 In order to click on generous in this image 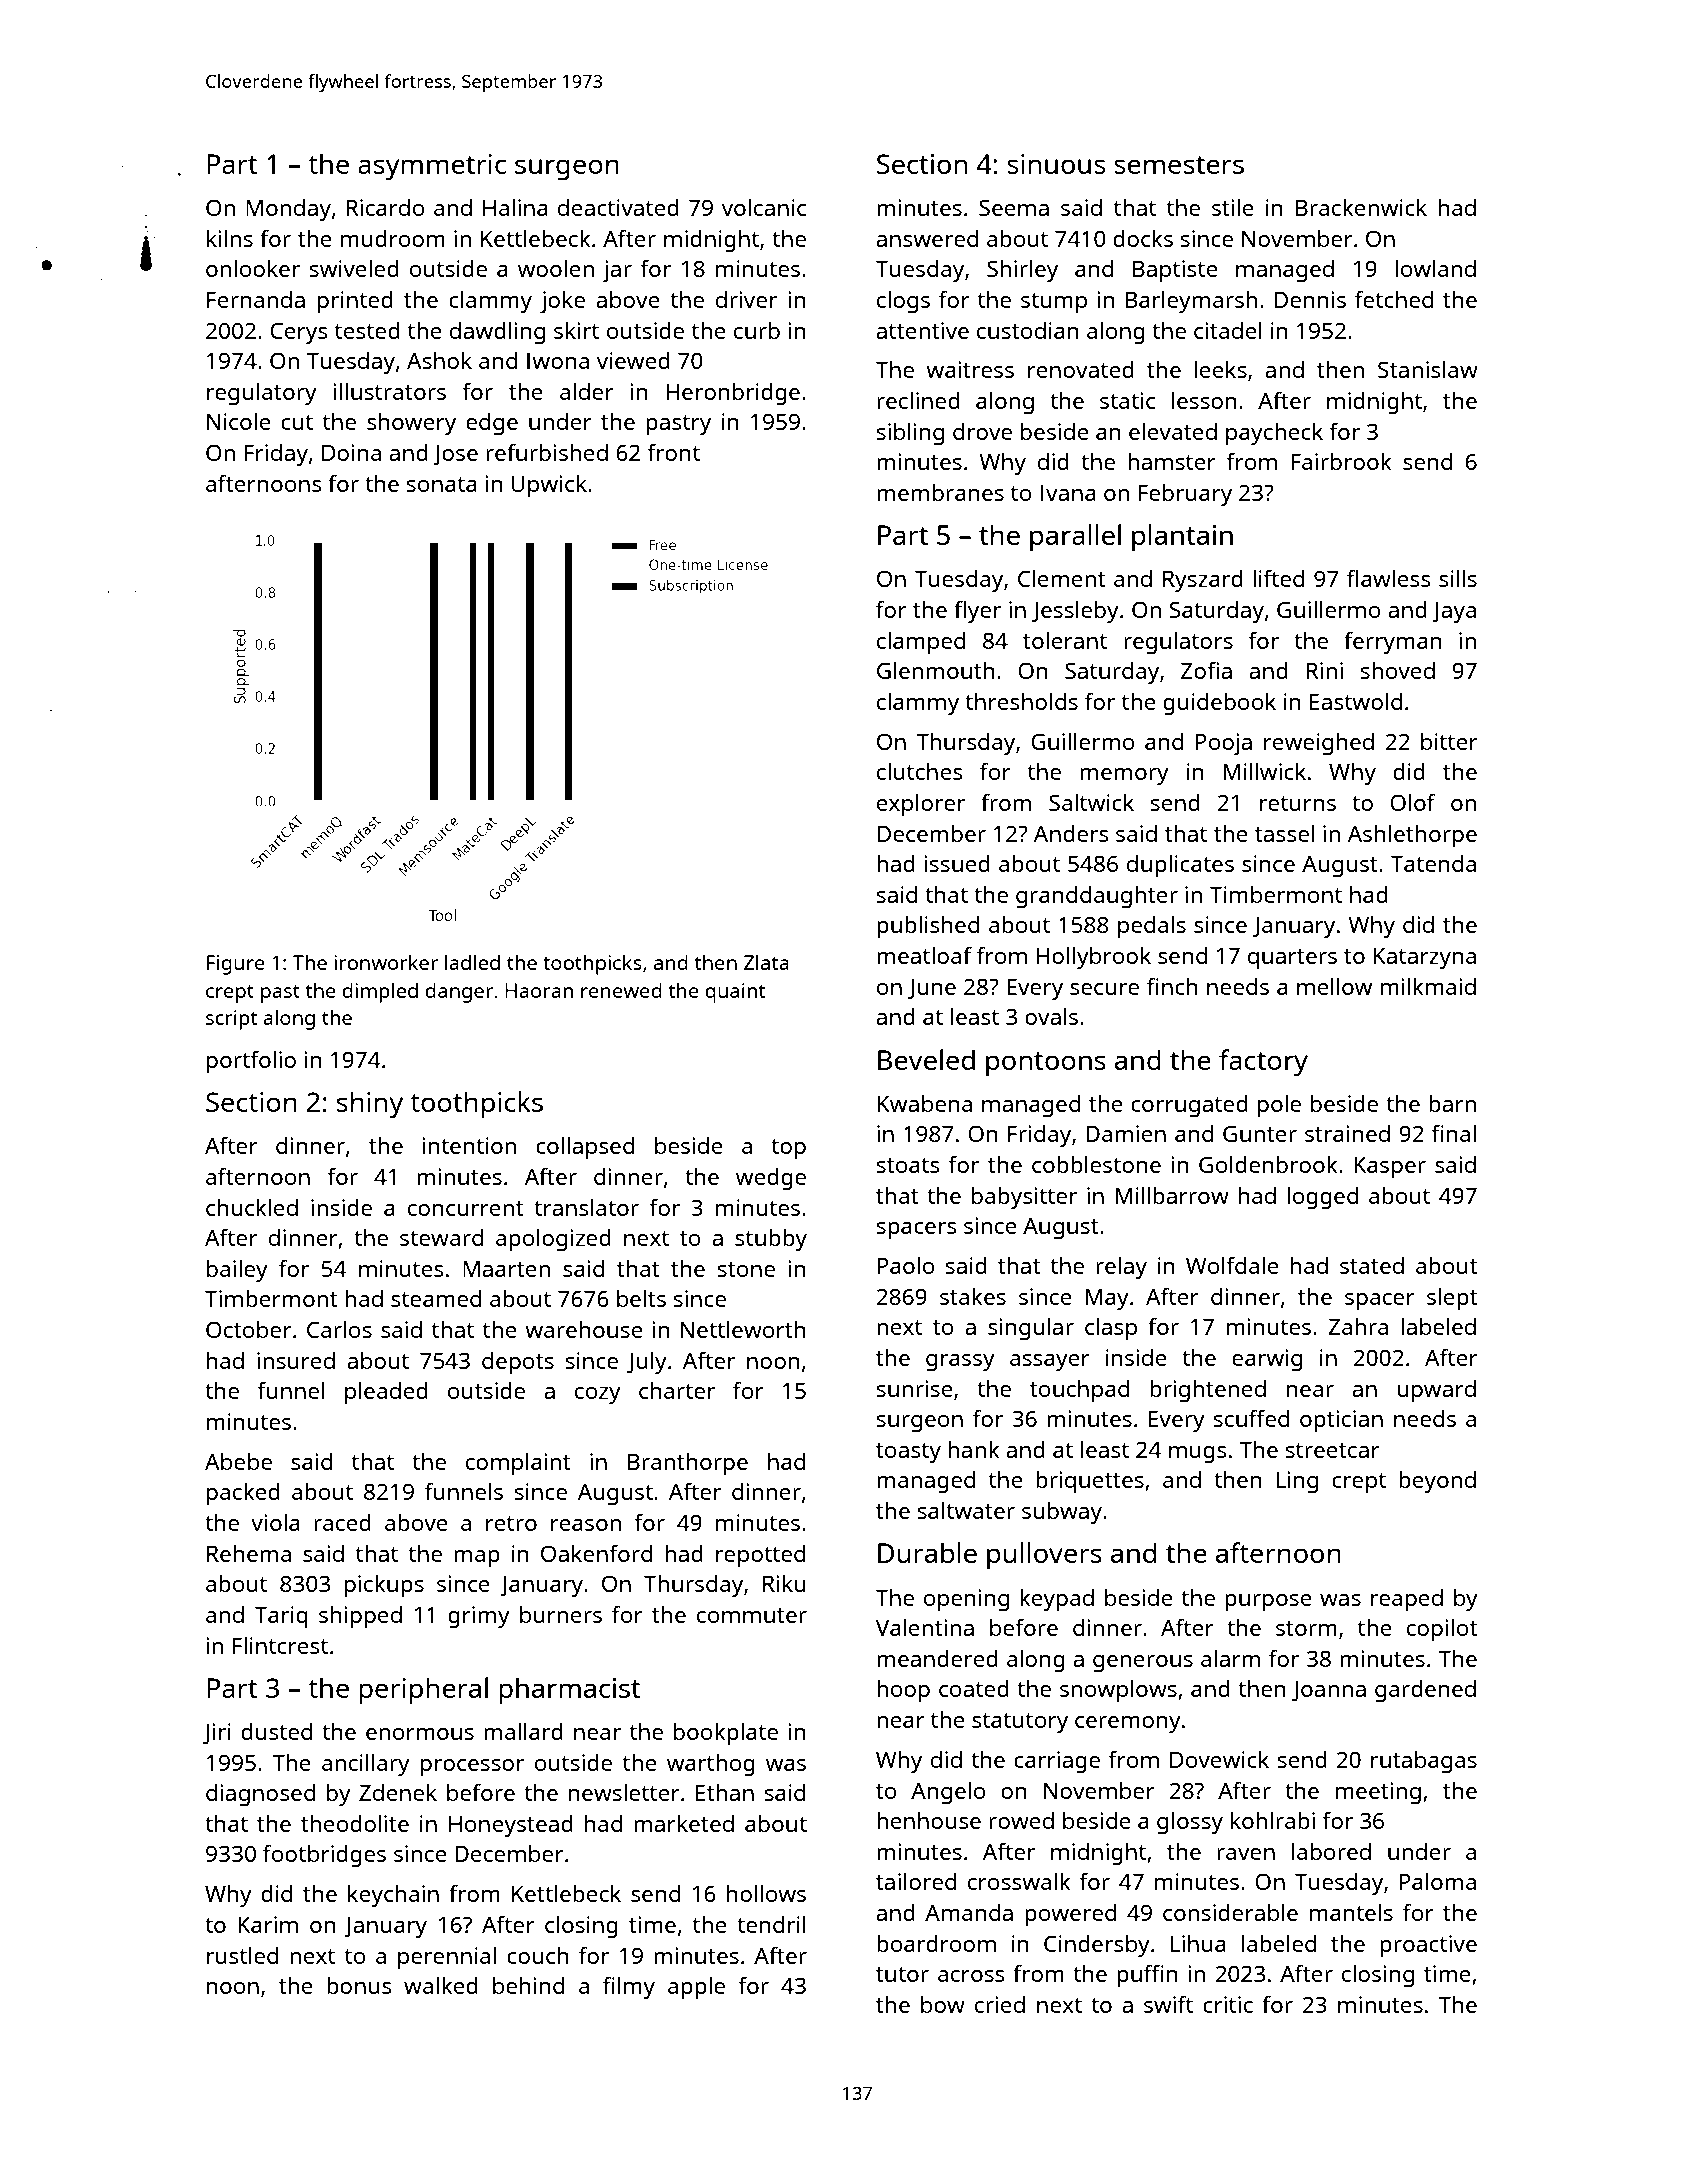, I will do `click(1143, 1664)`.
